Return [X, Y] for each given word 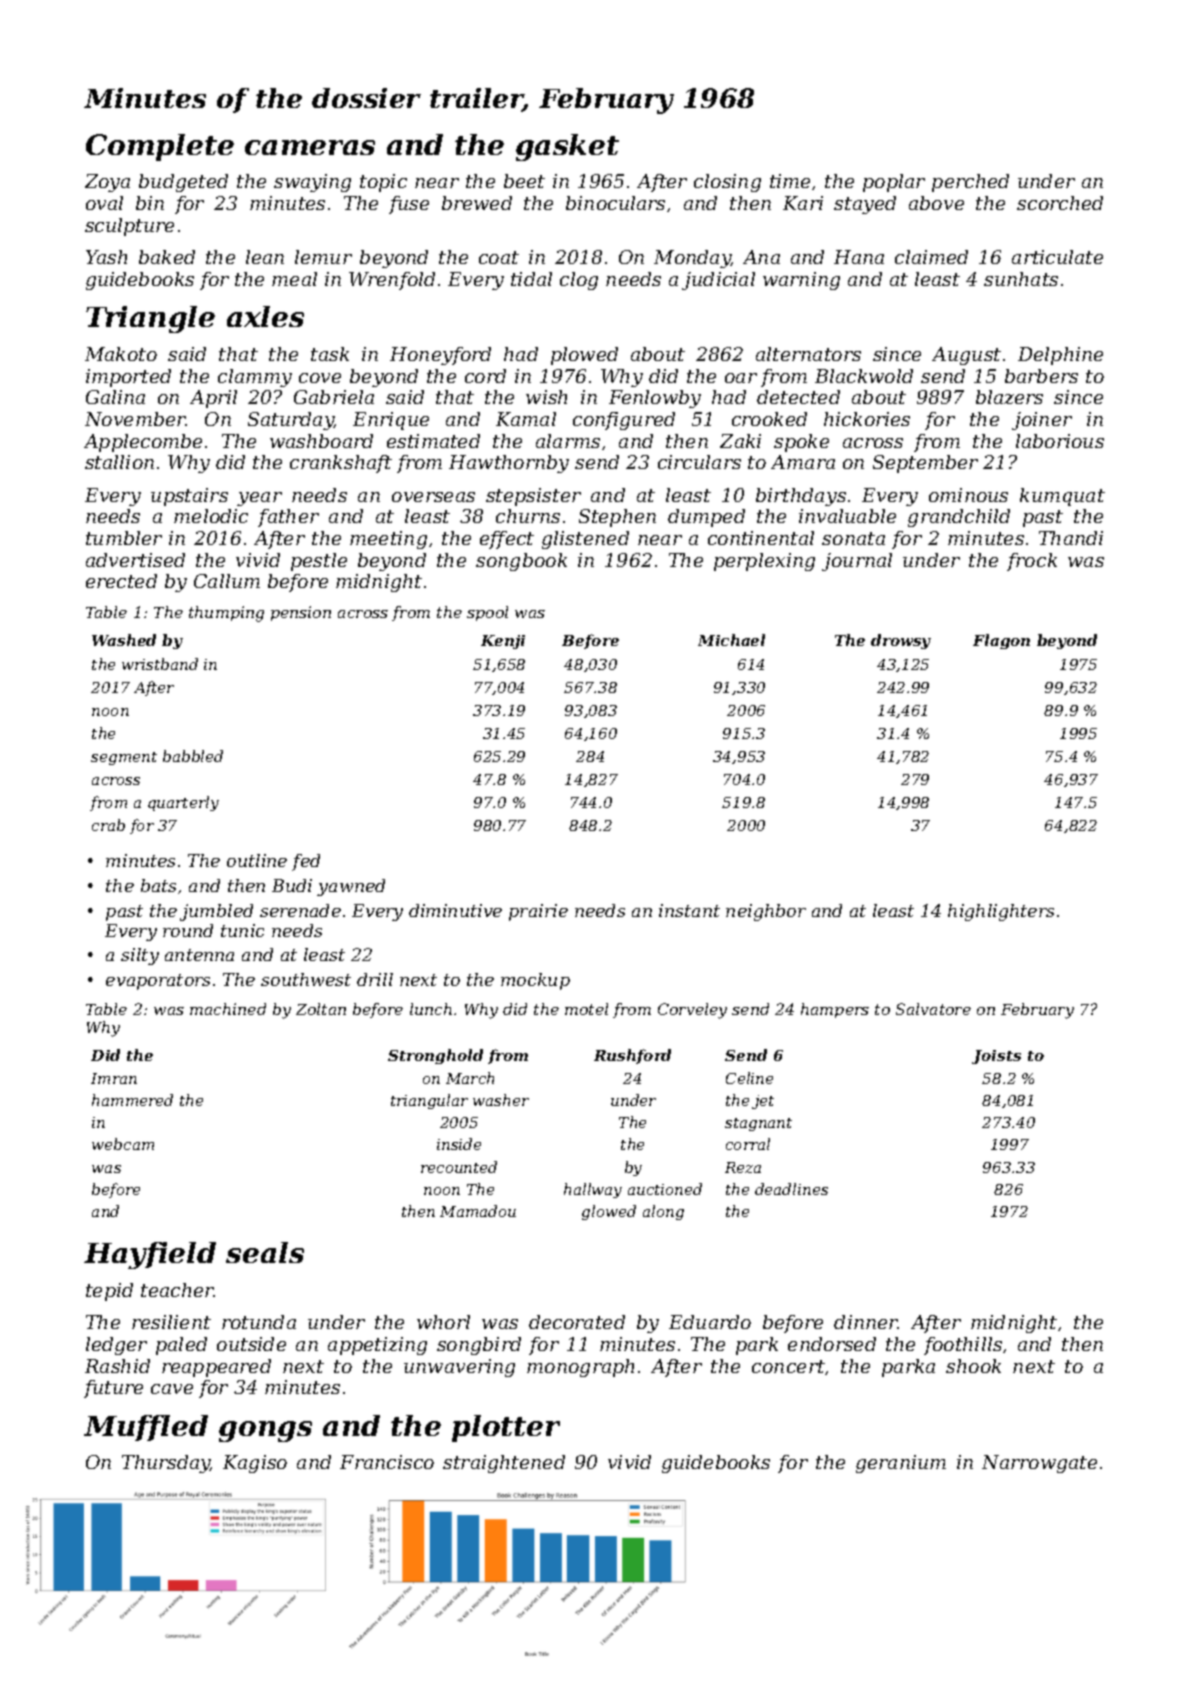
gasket [567, 147]
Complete [160, 147]
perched [970, 183]
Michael [731, 640]
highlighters [1001, 912]
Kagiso [255, 1464]
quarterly [183, 803]
